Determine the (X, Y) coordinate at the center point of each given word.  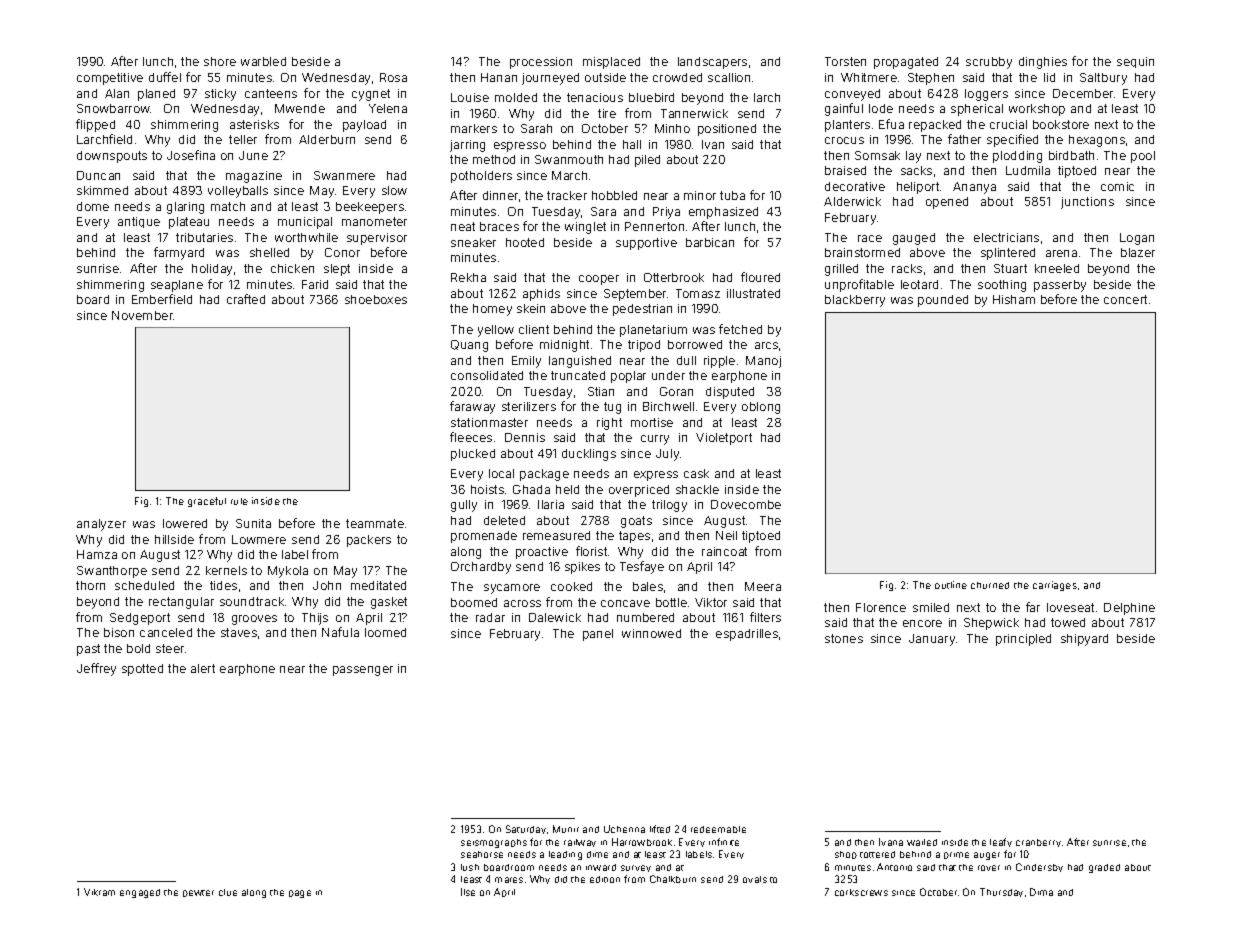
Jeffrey (96, 669)
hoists (487, 489)
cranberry (1038, 843)
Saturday (526, 829)
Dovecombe (746, 504)
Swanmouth (569, 159)
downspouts (112, 157)
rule (239, 501)
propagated (906, 63)
